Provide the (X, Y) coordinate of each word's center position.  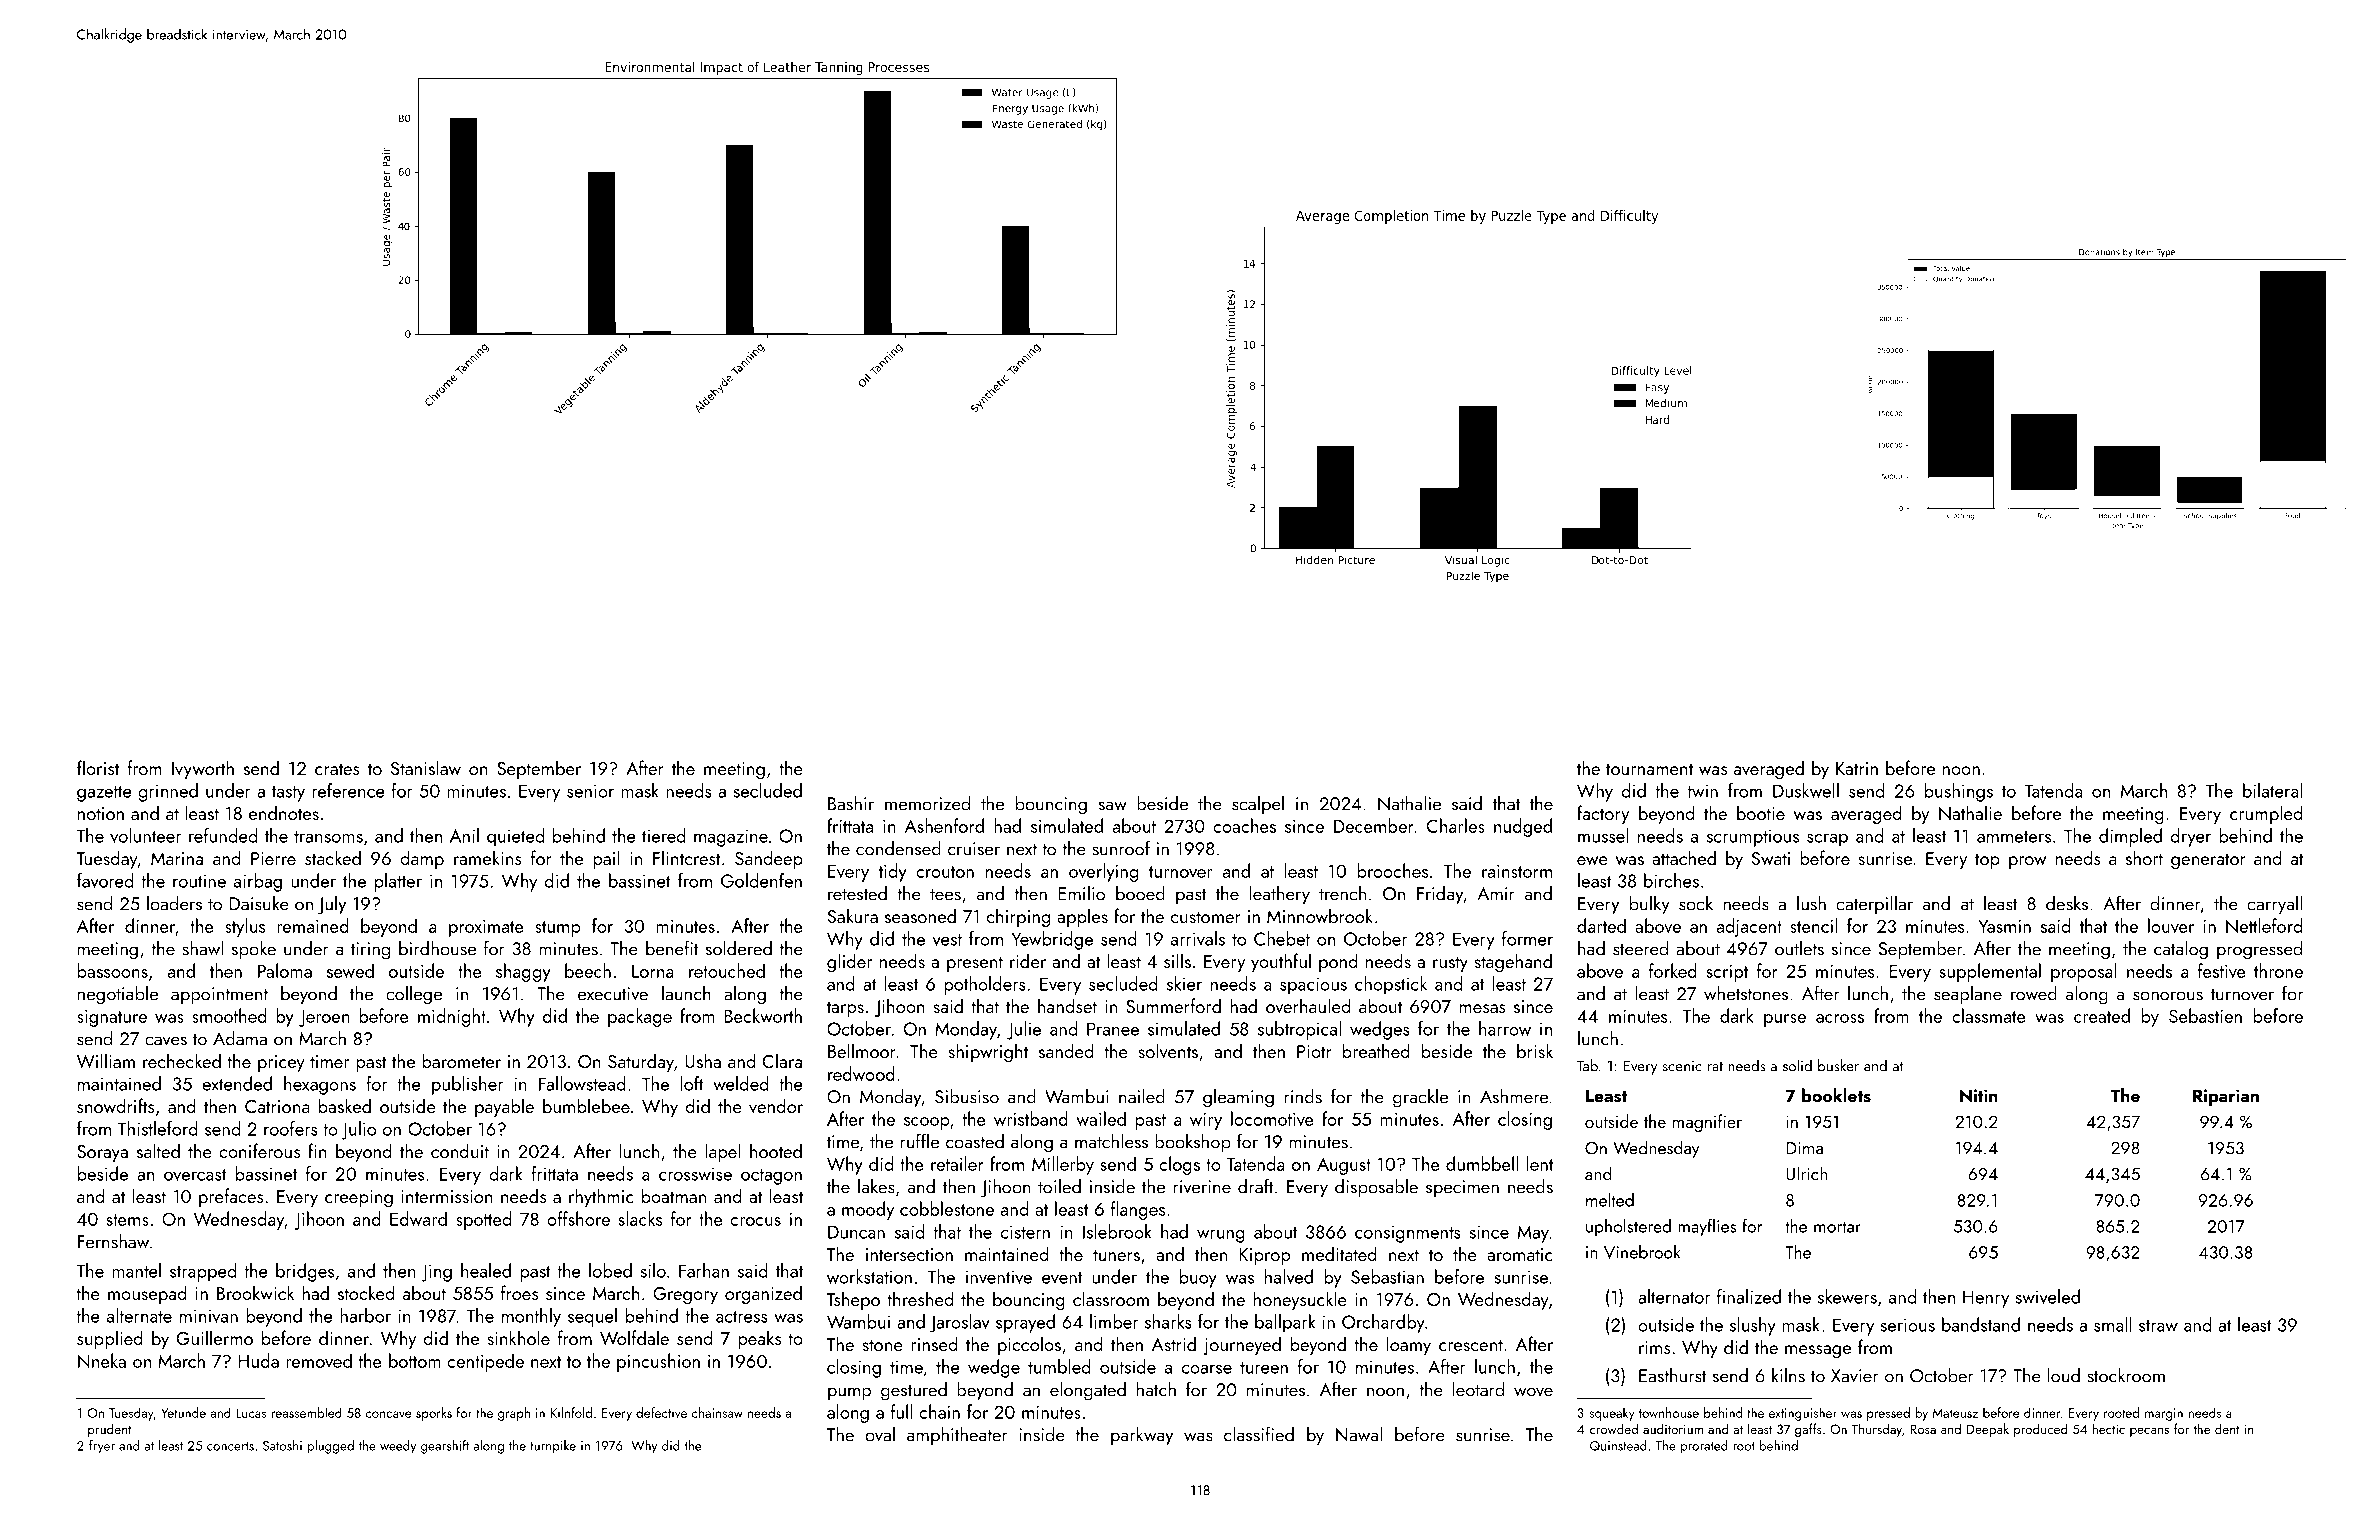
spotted (483, 1220)
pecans (2149, 1432)
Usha (703, 1060)
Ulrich (1806, 1173)
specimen (1462, 1189)
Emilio (1081, 893)
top (1987, 861)
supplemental (1990, 972)
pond (1338, 962)
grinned (168, 792)
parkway (1142, 1436)
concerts (230, 1446)
